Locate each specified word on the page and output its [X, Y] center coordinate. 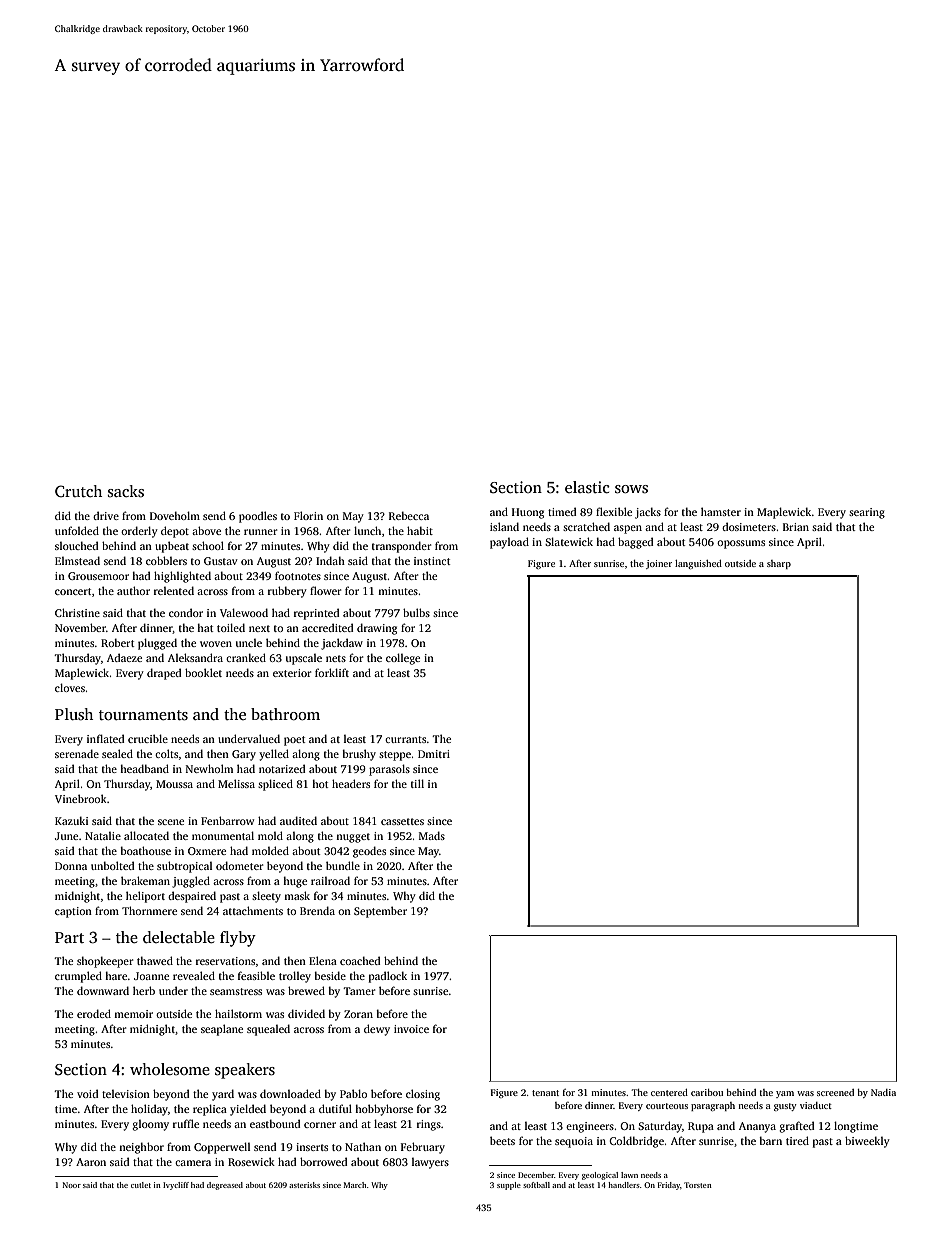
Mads [432, 835]
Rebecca [409, 515]
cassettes [402, 821]
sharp [779, 564]
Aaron [91, 1162]
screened [835, 1092]
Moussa [174, 784]
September [380, 912]
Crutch [78, 491]
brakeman [145, 880]
